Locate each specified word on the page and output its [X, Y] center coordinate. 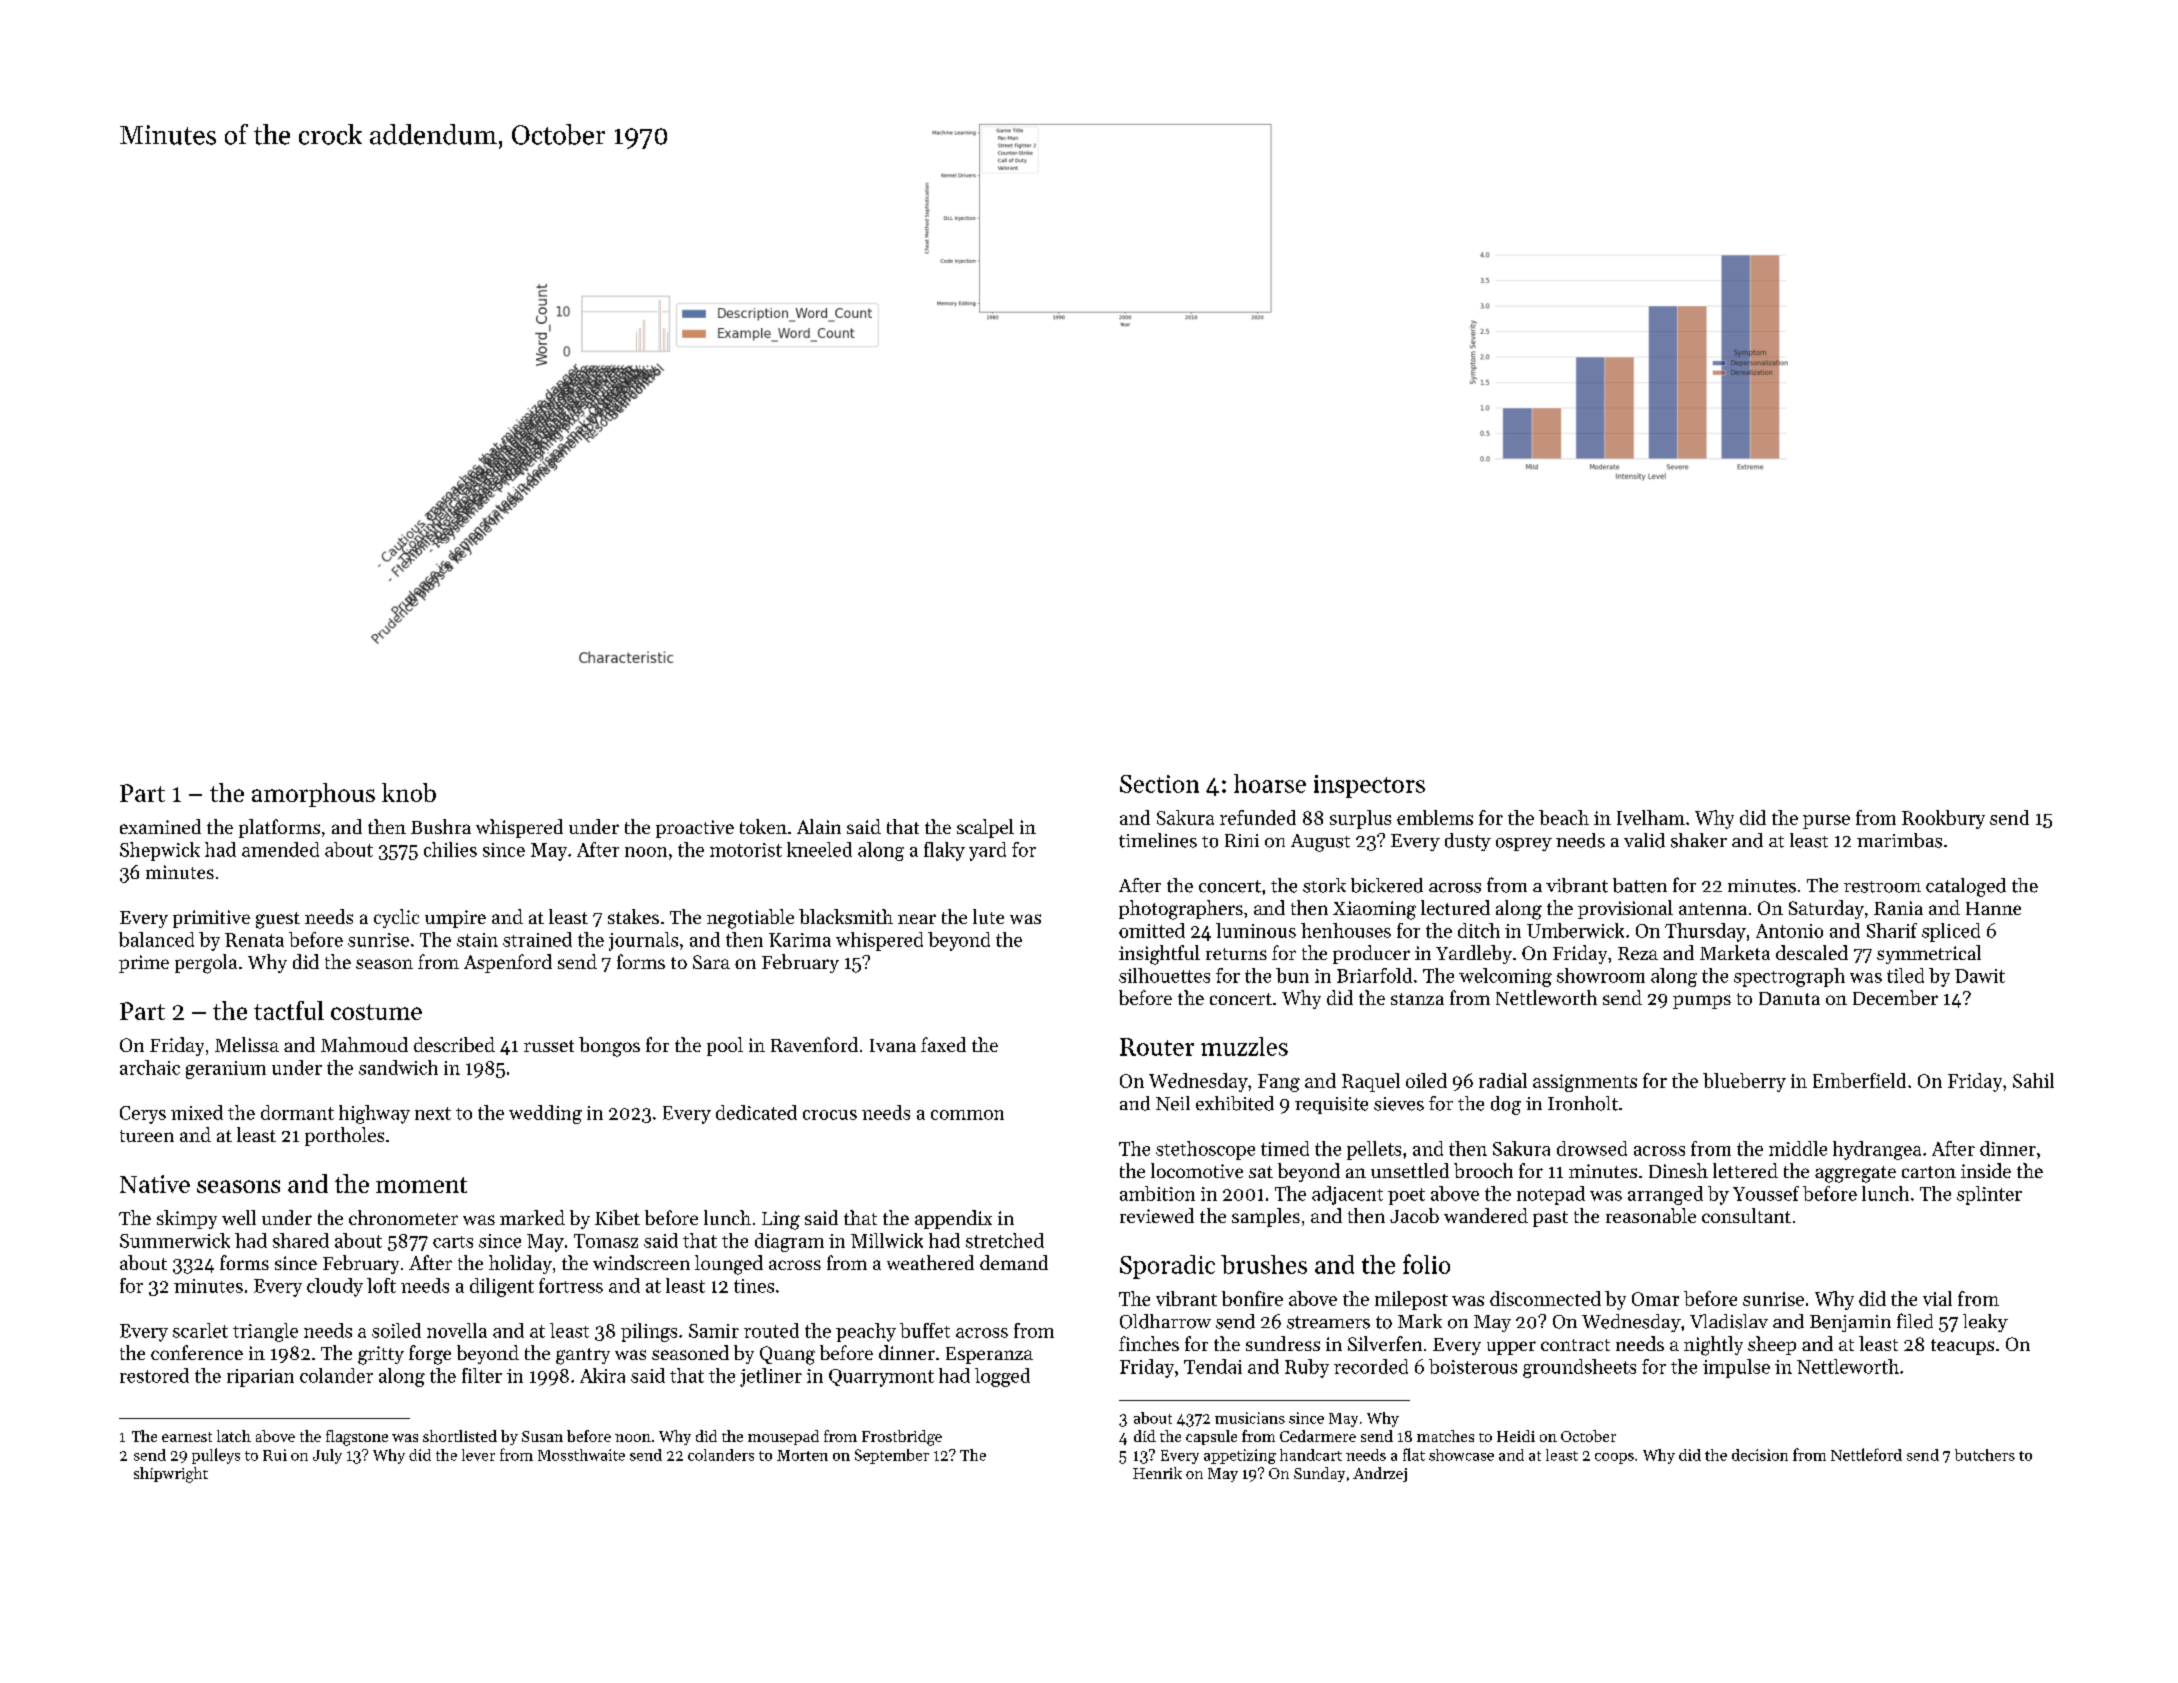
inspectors [1369, 786]
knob [409, 792]
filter [482, 1375]
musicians [1250, 1418]
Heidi [1516, 1436]
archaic [150, 1067]
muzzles [1244, 1046]
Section [1159, 784]
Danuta [1789, 998]
